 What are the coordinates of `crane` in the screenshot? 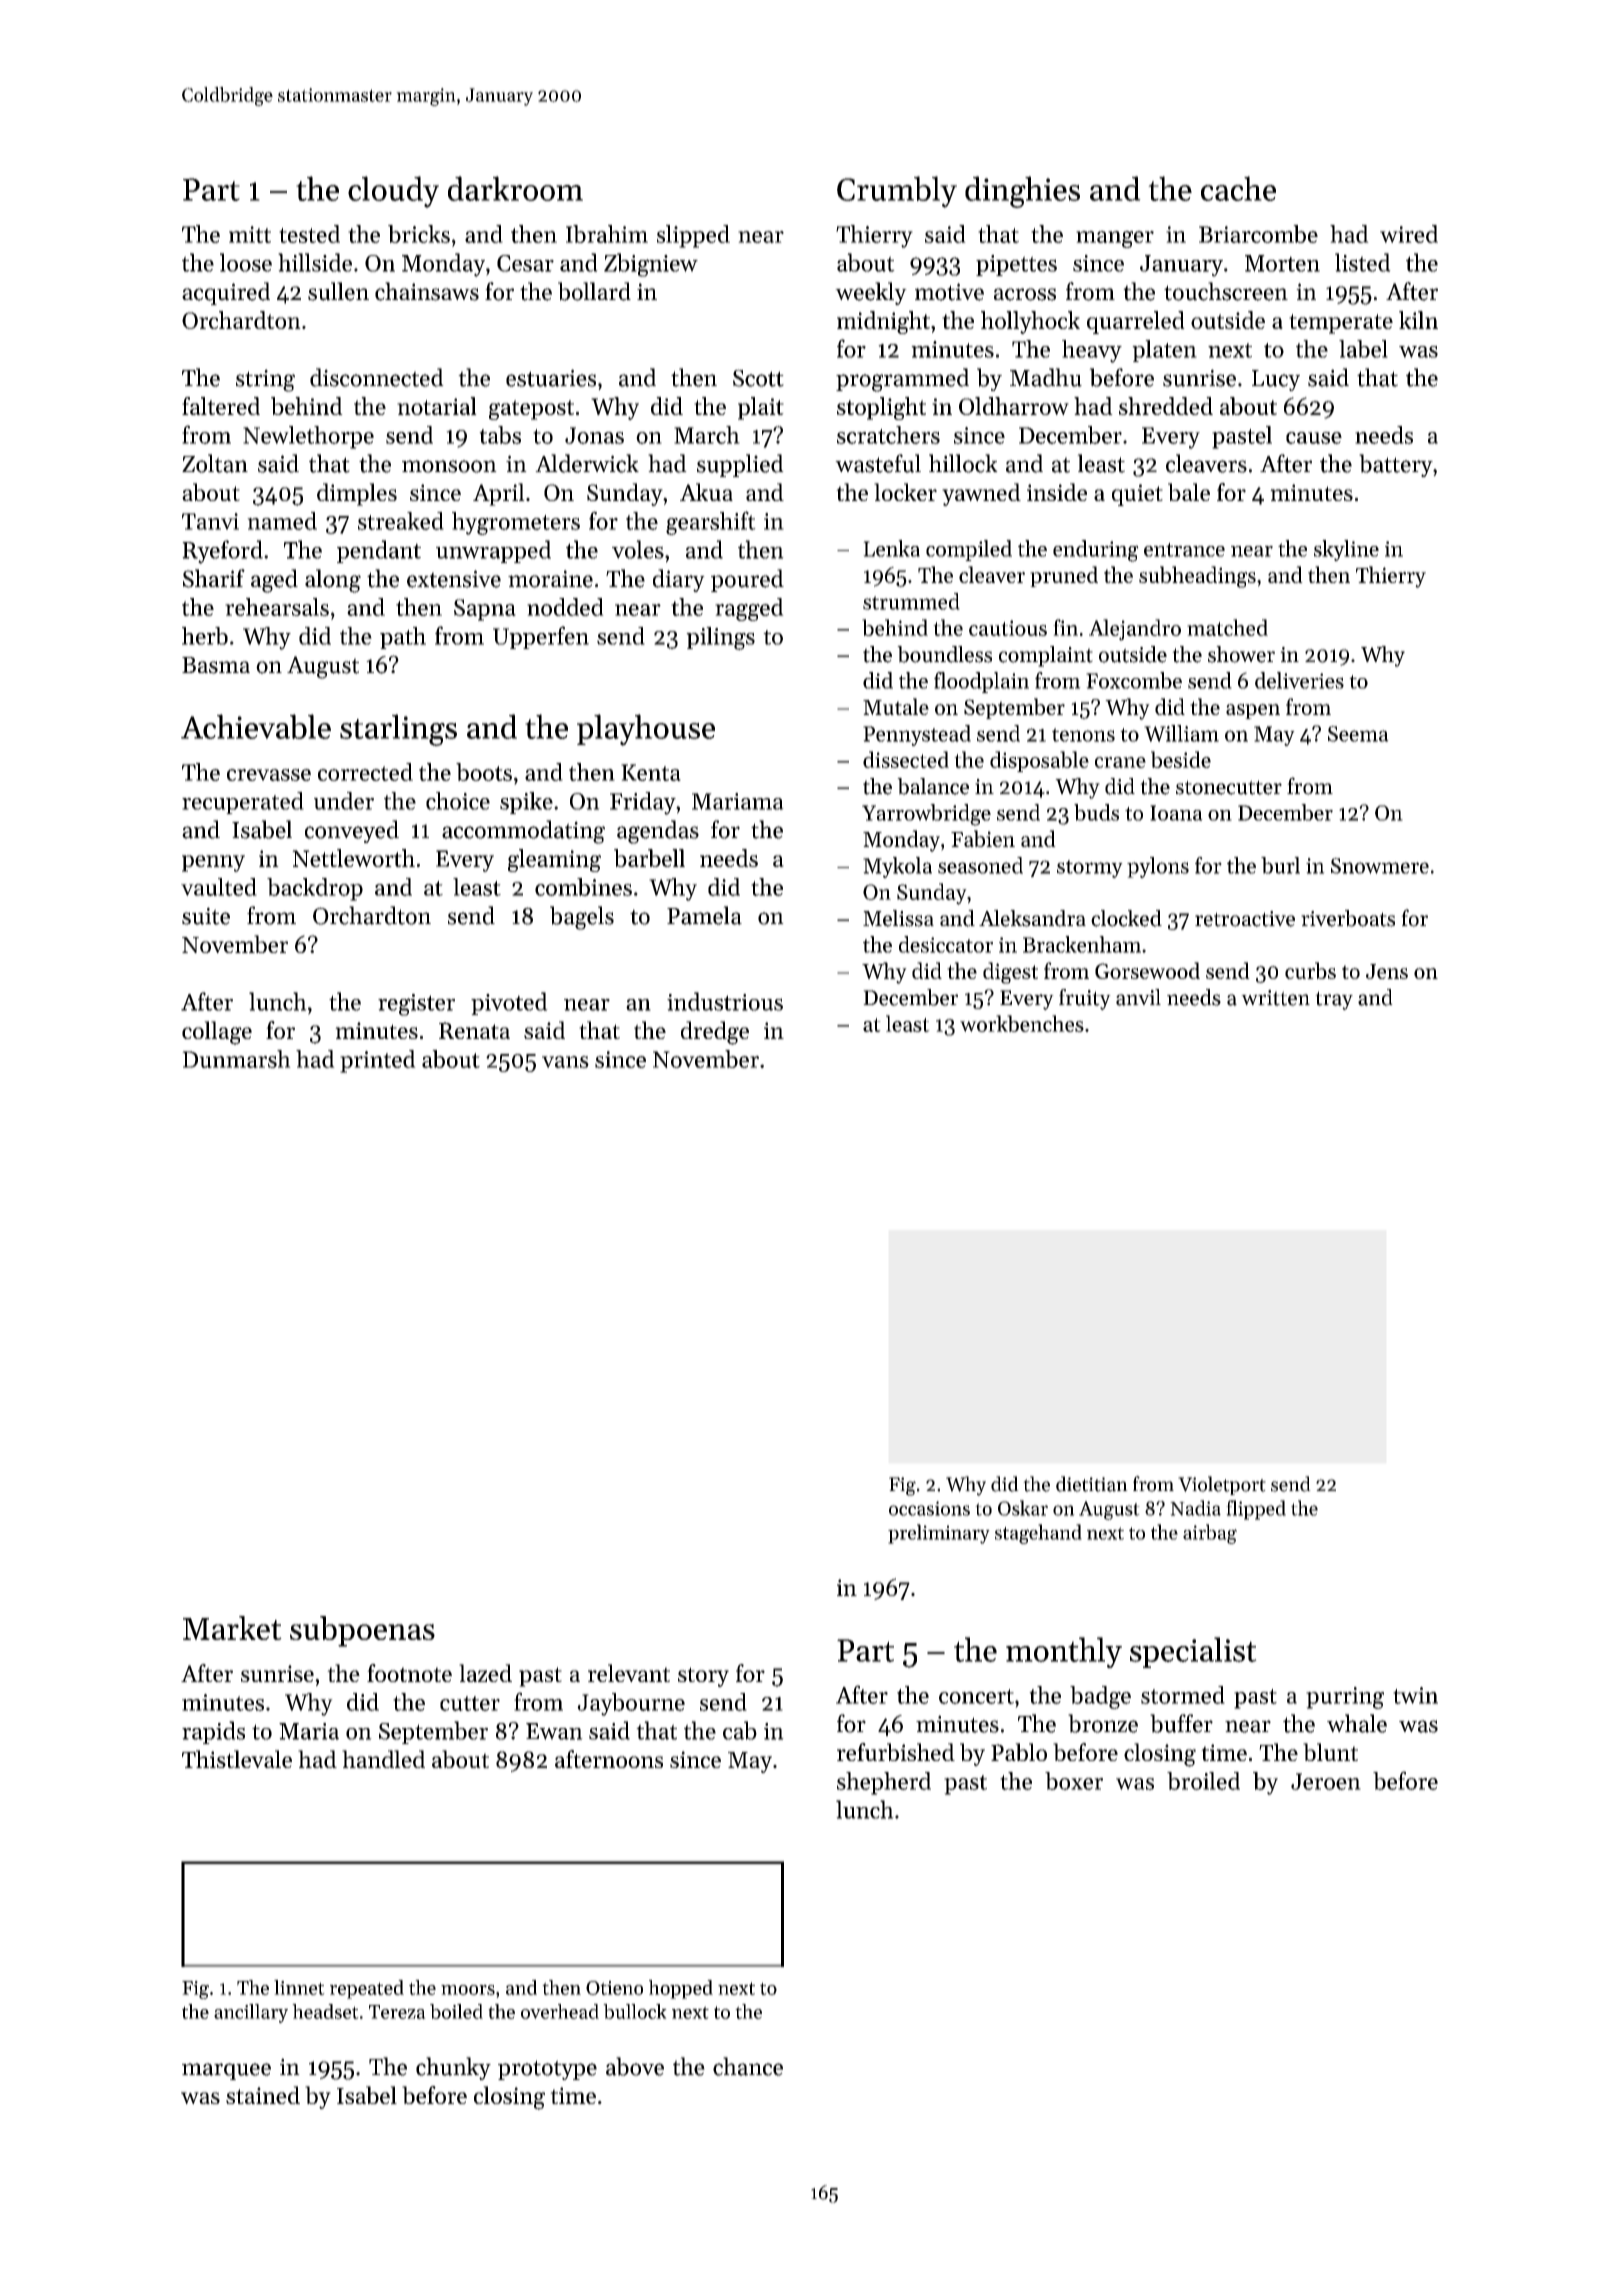 It's located at (1120, 762).
